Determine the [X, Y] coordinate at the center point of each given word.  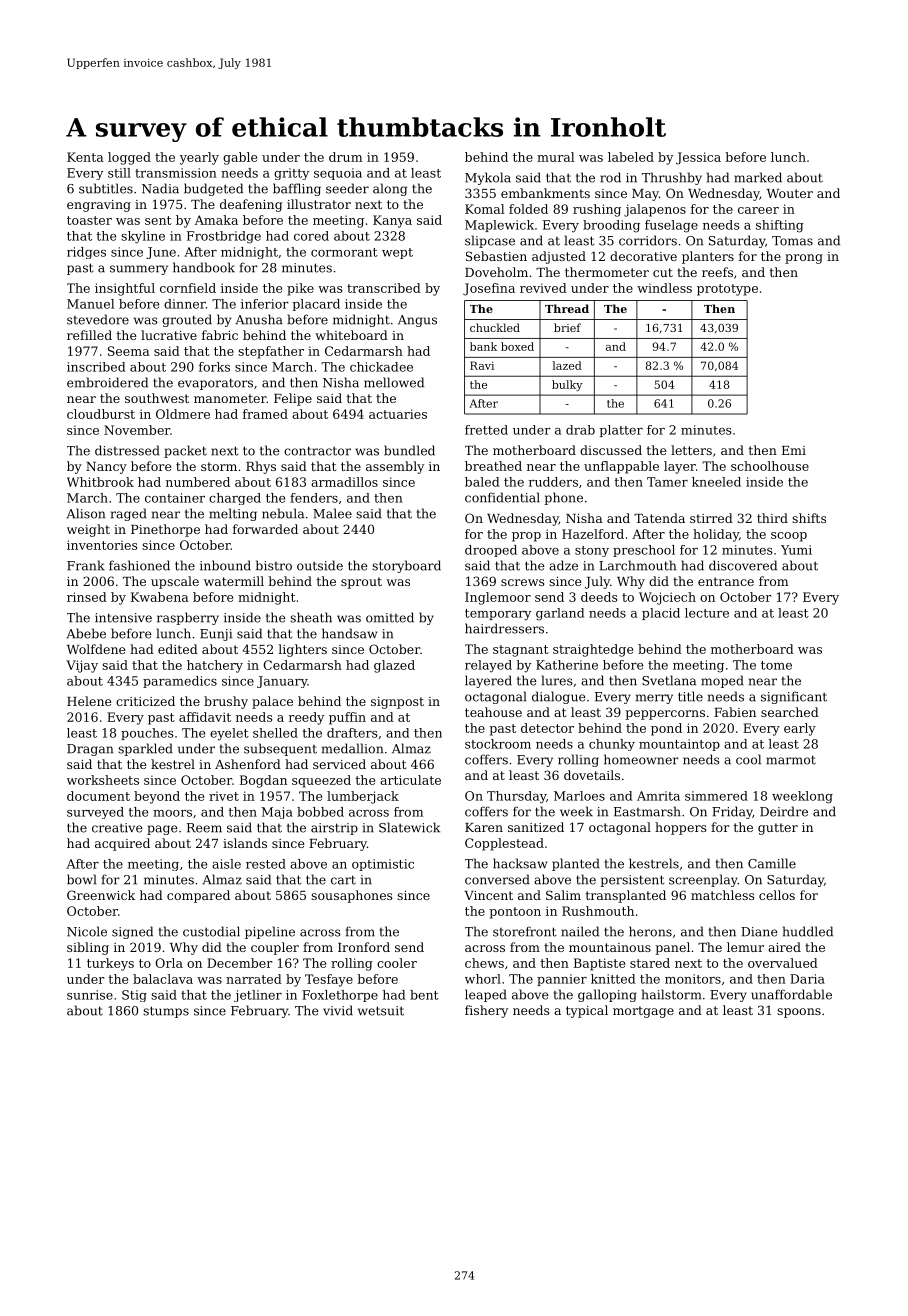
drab [580, 430]
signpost [397, 703]
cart [343, 880]
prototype [727, 290]
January [282, 682]
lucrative [169, 335]
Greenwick [101, 895]
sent [158, 220]
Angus [417, 321]
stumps [166, 1012]
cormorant [344, 252]
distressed [127, 450]
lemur [745, 947]
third [772, 518]
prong [804, 259]
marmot [791, 760]
